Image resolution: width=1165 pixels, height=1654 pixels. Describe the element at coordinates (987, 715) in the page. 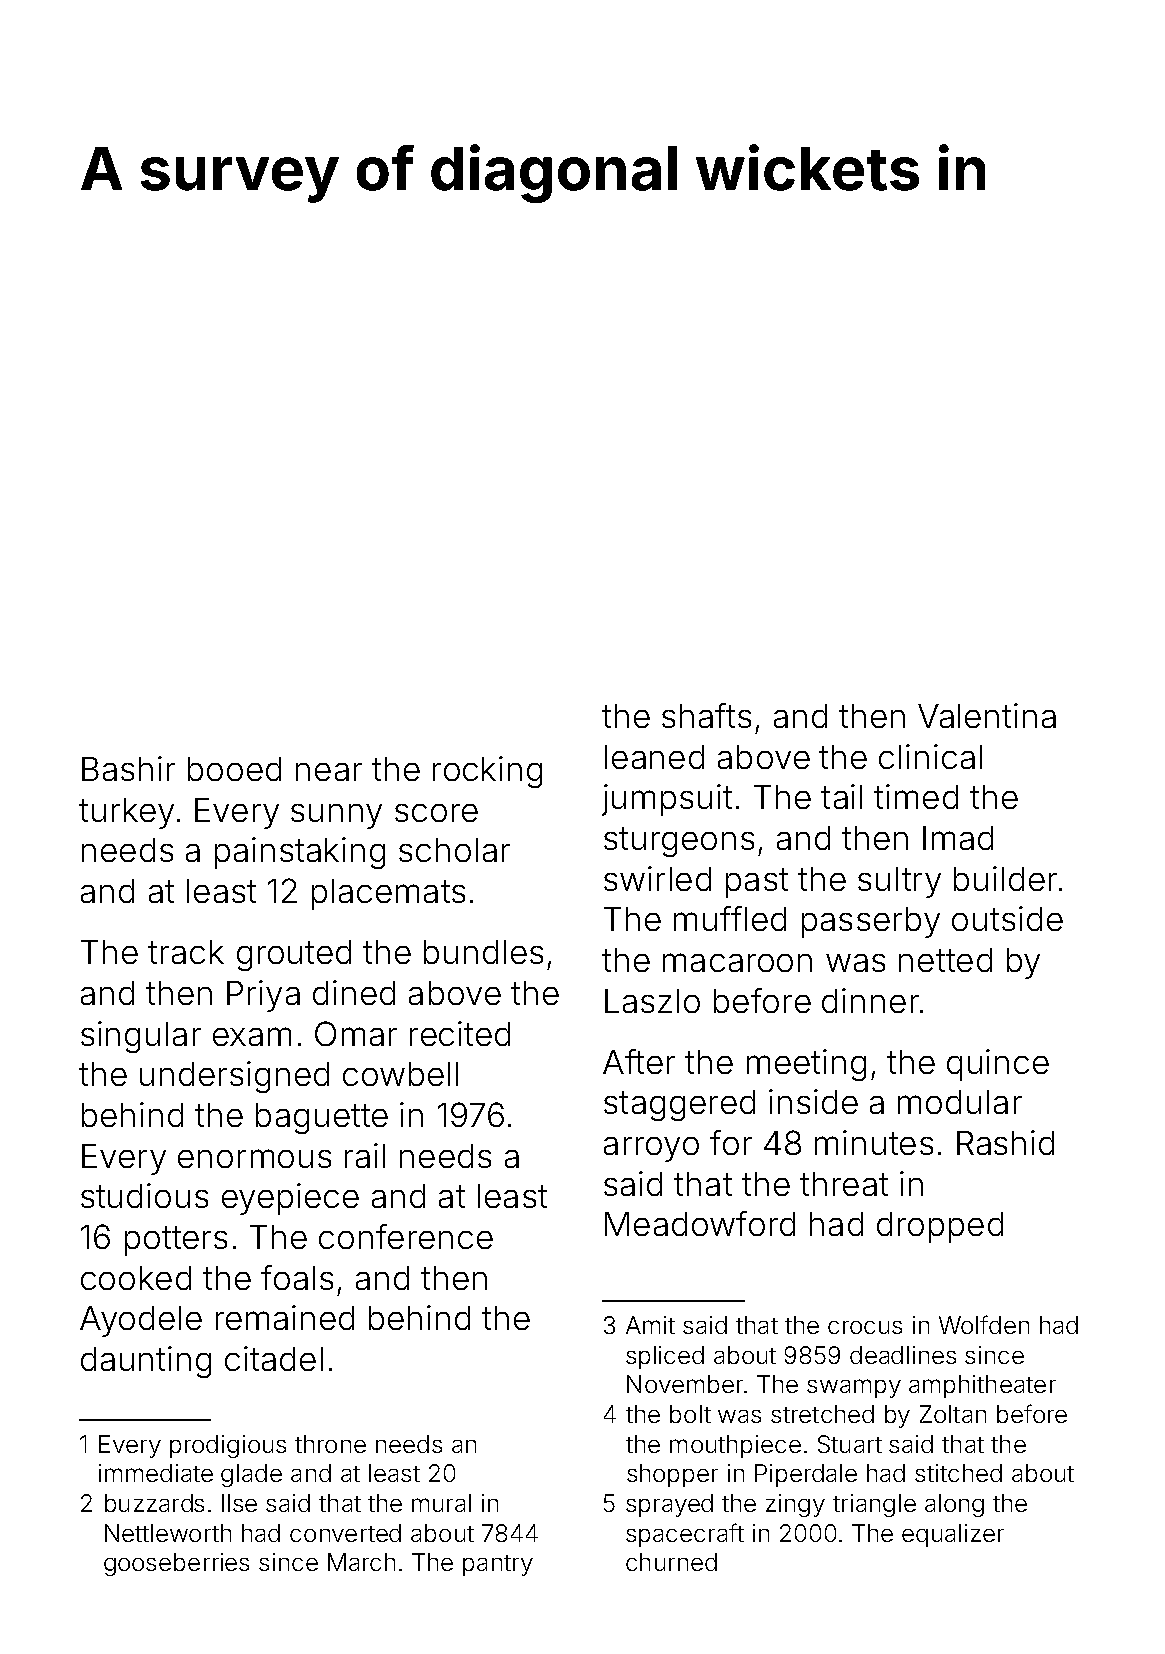

I see `Valentina` at that location.
